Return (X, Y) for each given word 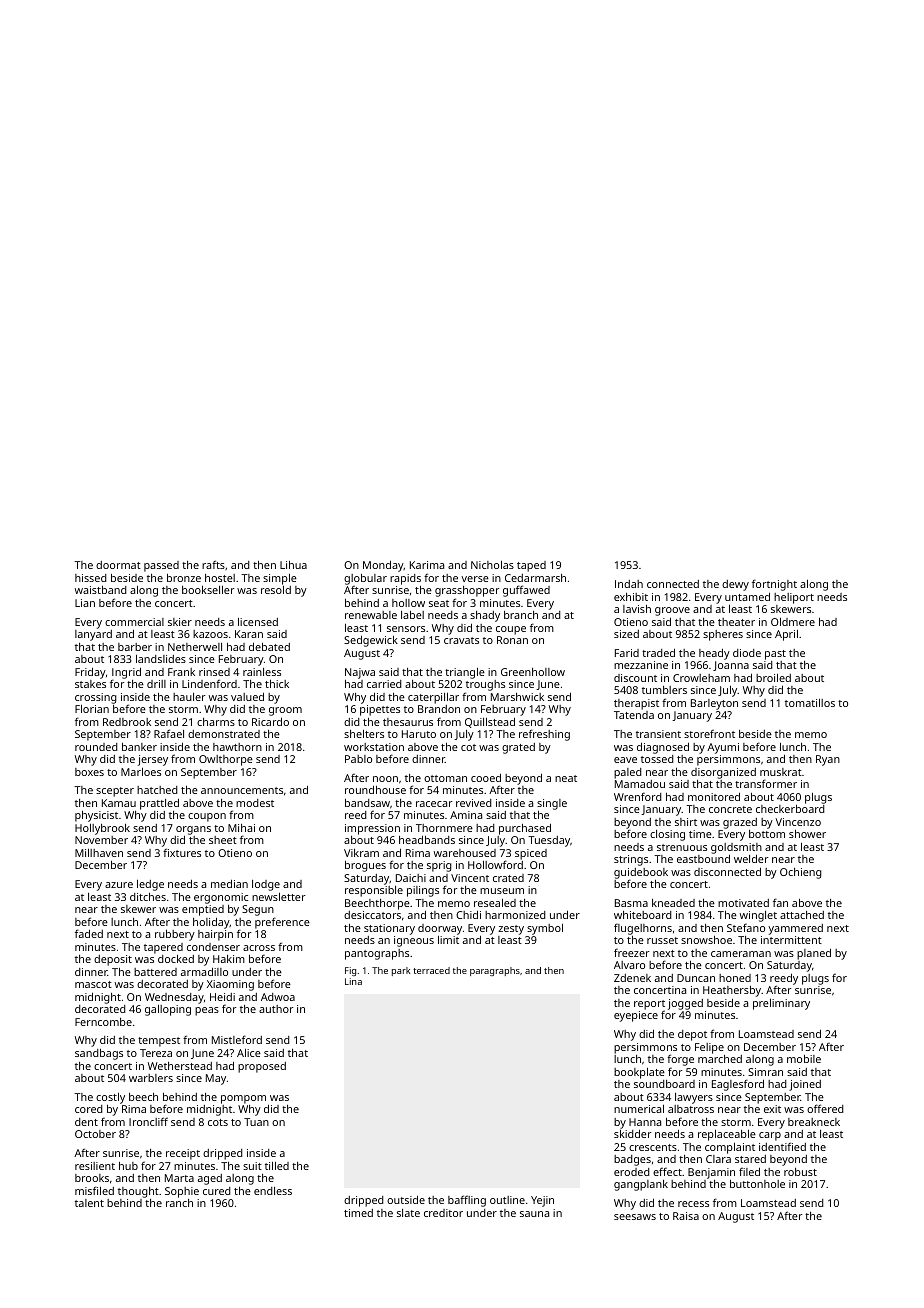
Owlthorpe (226, 760)
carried (384, 684)
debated (269, 646)
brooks (92, 1178)
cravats (461, 640)
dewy (735, 585)
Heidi (222, 997)
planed (814, 954)
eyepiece (636, 1016)
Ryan (828, 760)
